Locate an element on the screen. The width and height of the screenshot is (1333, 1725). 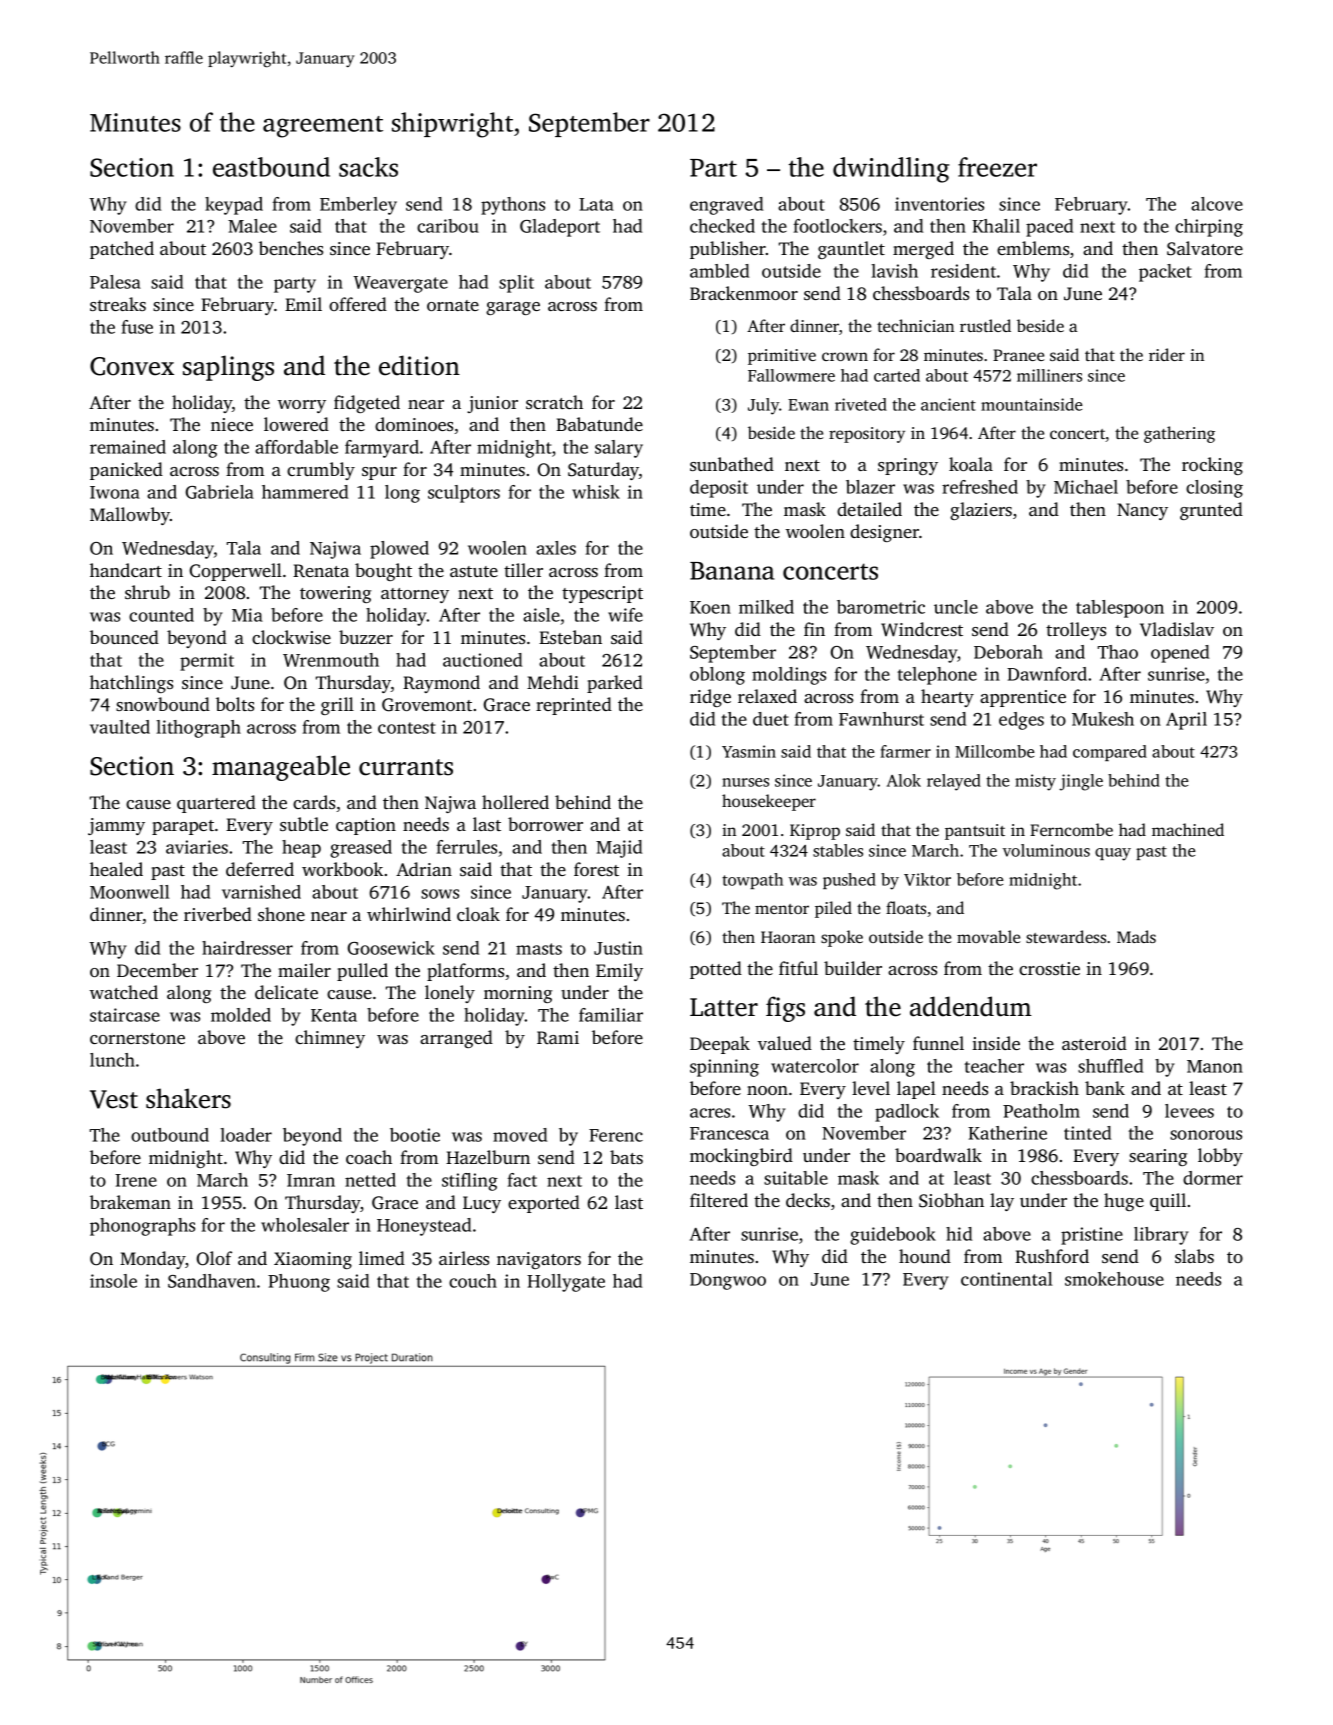
farmer is located at coordinates (905, 751).
